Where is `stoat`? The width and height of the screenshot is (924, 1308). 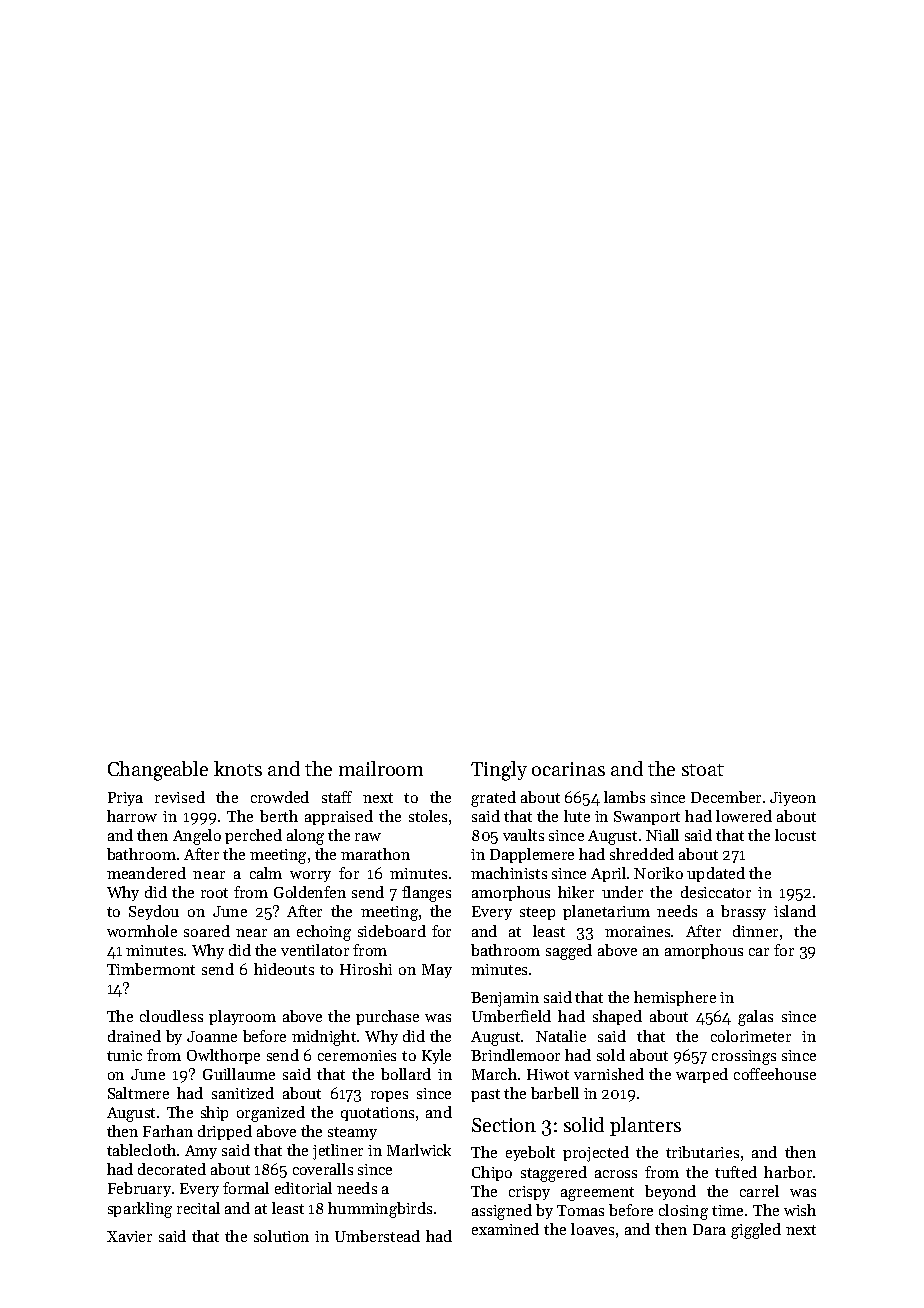 stoat is located at coordinates (703, 770).
